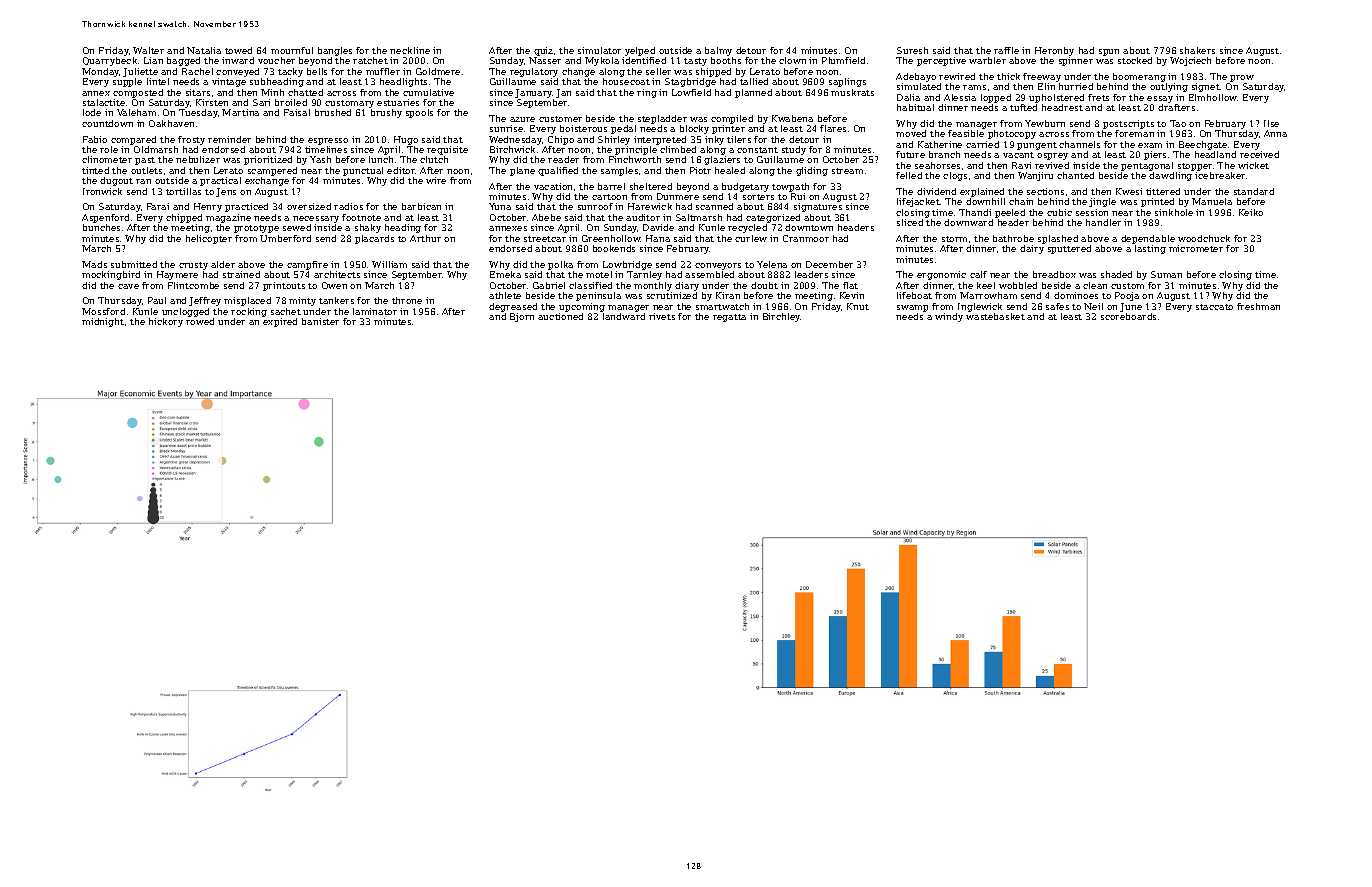 The width and height of the image is (1372, 887). I want to click on Heronby, so click(1054, 51).
